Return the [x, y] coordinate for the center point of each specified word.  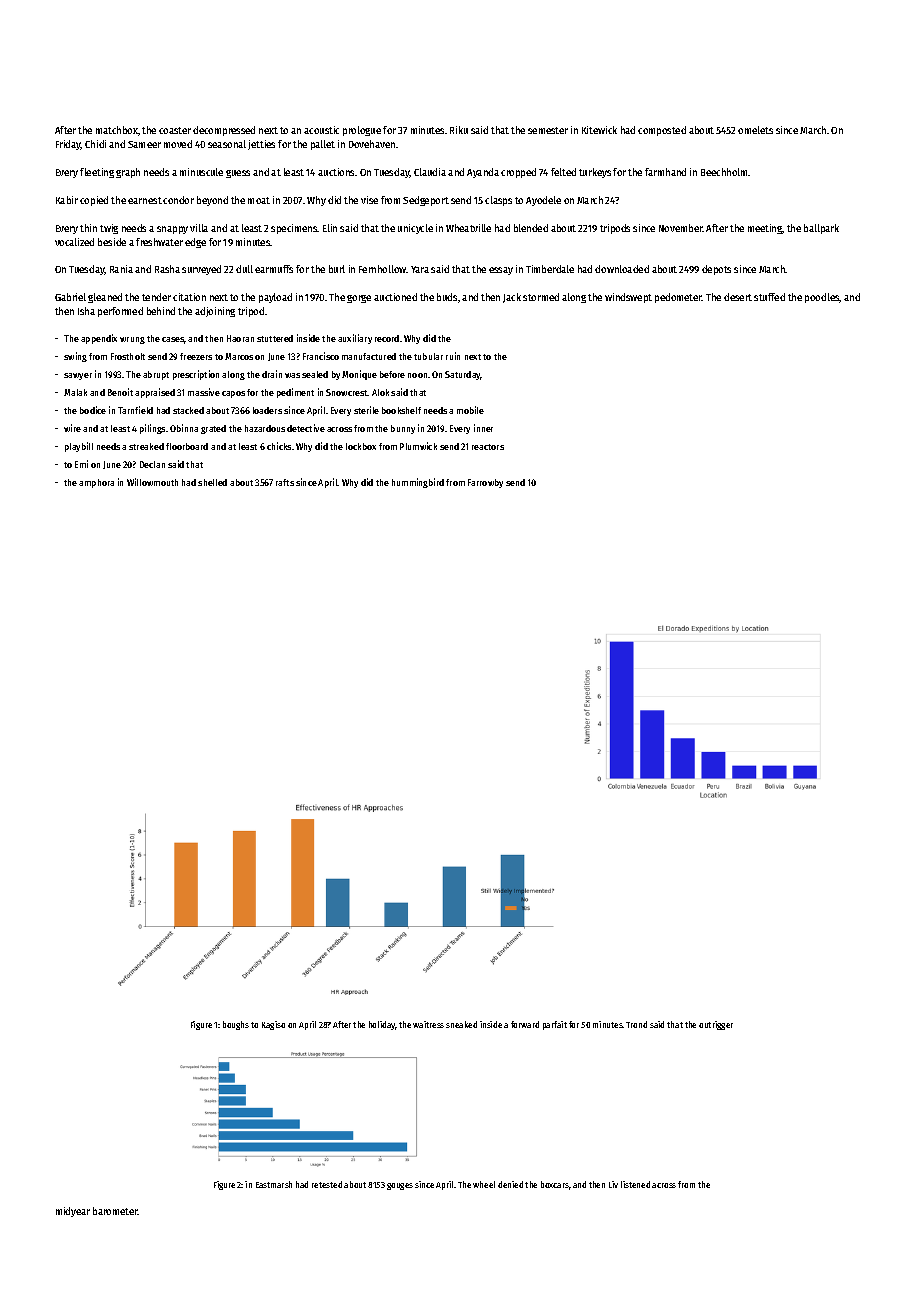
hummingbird [418, 483]
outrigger [716, 1025]
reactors [488, 447]
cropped [518, 173]
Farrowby [485, 483]
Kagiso [273, 1025]
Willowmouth [152, 482]
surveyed [201, 270]
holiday [382, 1025]
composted [662, 131]
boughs [236, 1025]
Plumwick [418, 446]
